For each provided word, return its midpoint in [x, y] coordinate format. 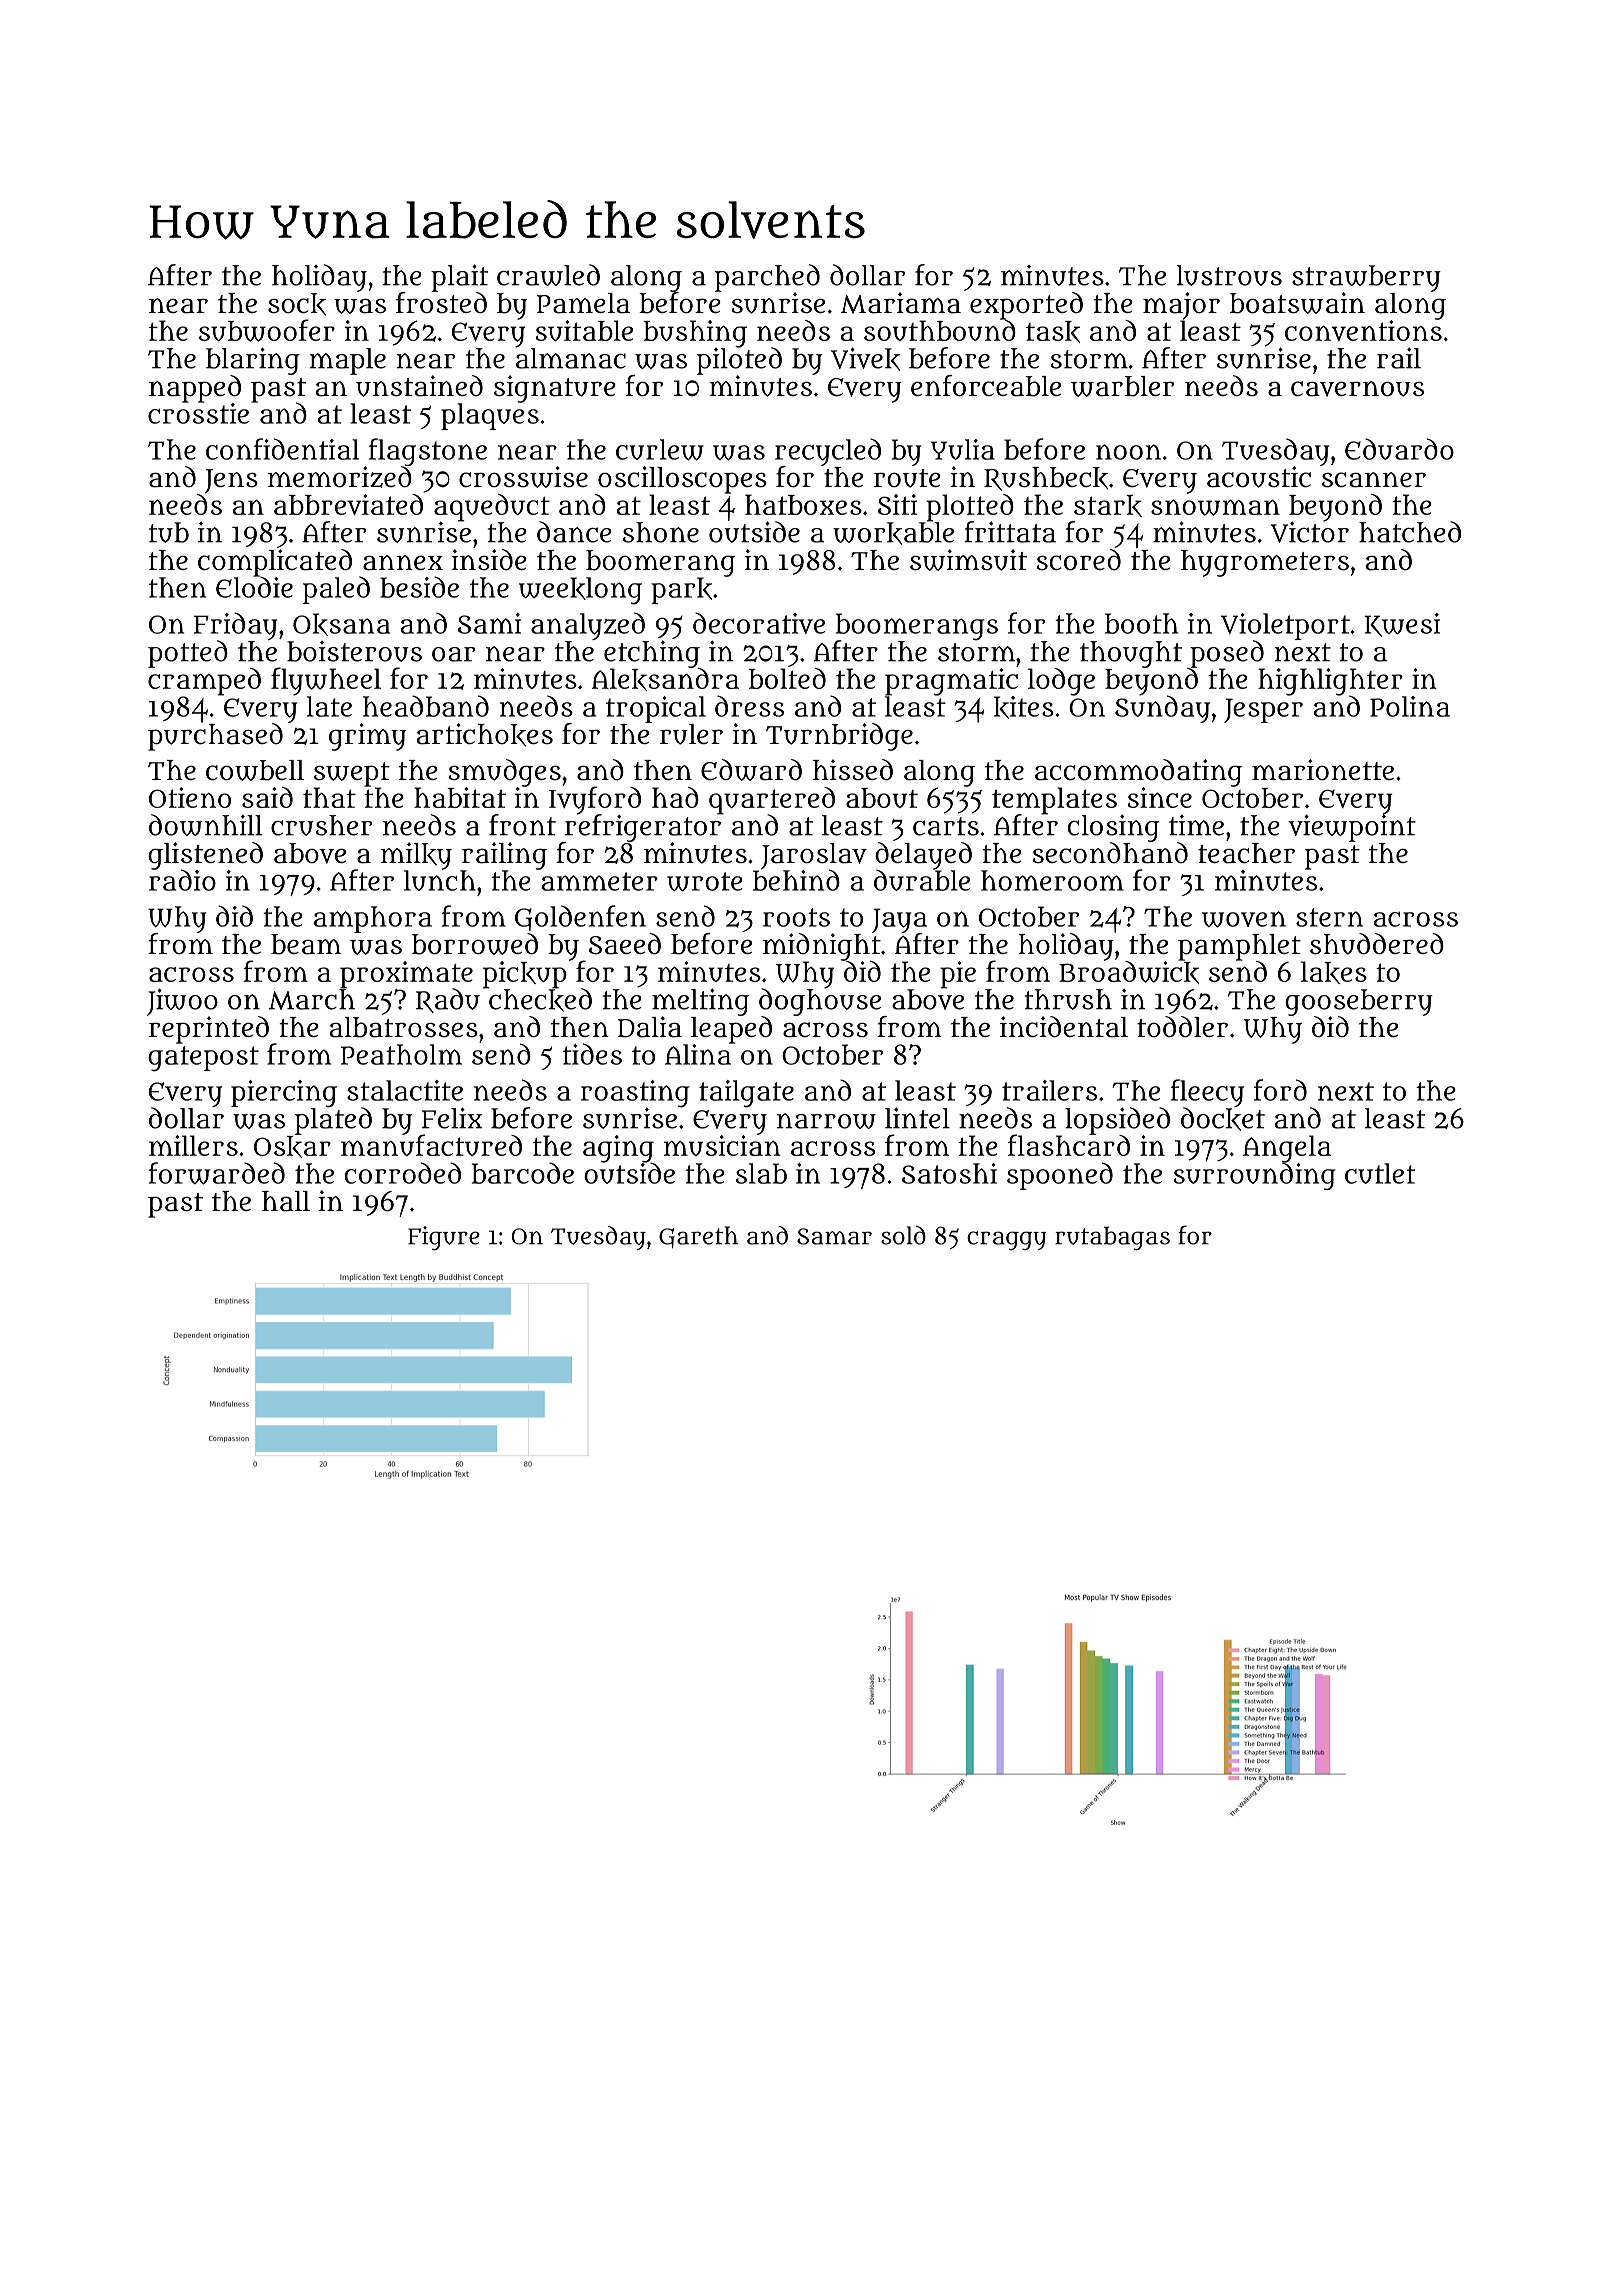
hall [286, 1201]
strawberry [1366, 278]
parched [767, 278]
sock [297, 304]
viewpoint [1352, 828]
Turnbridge [839, 737]
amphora [373, 919]
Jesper [1263, 710]
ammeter [600, 881]
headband [426, 706]
